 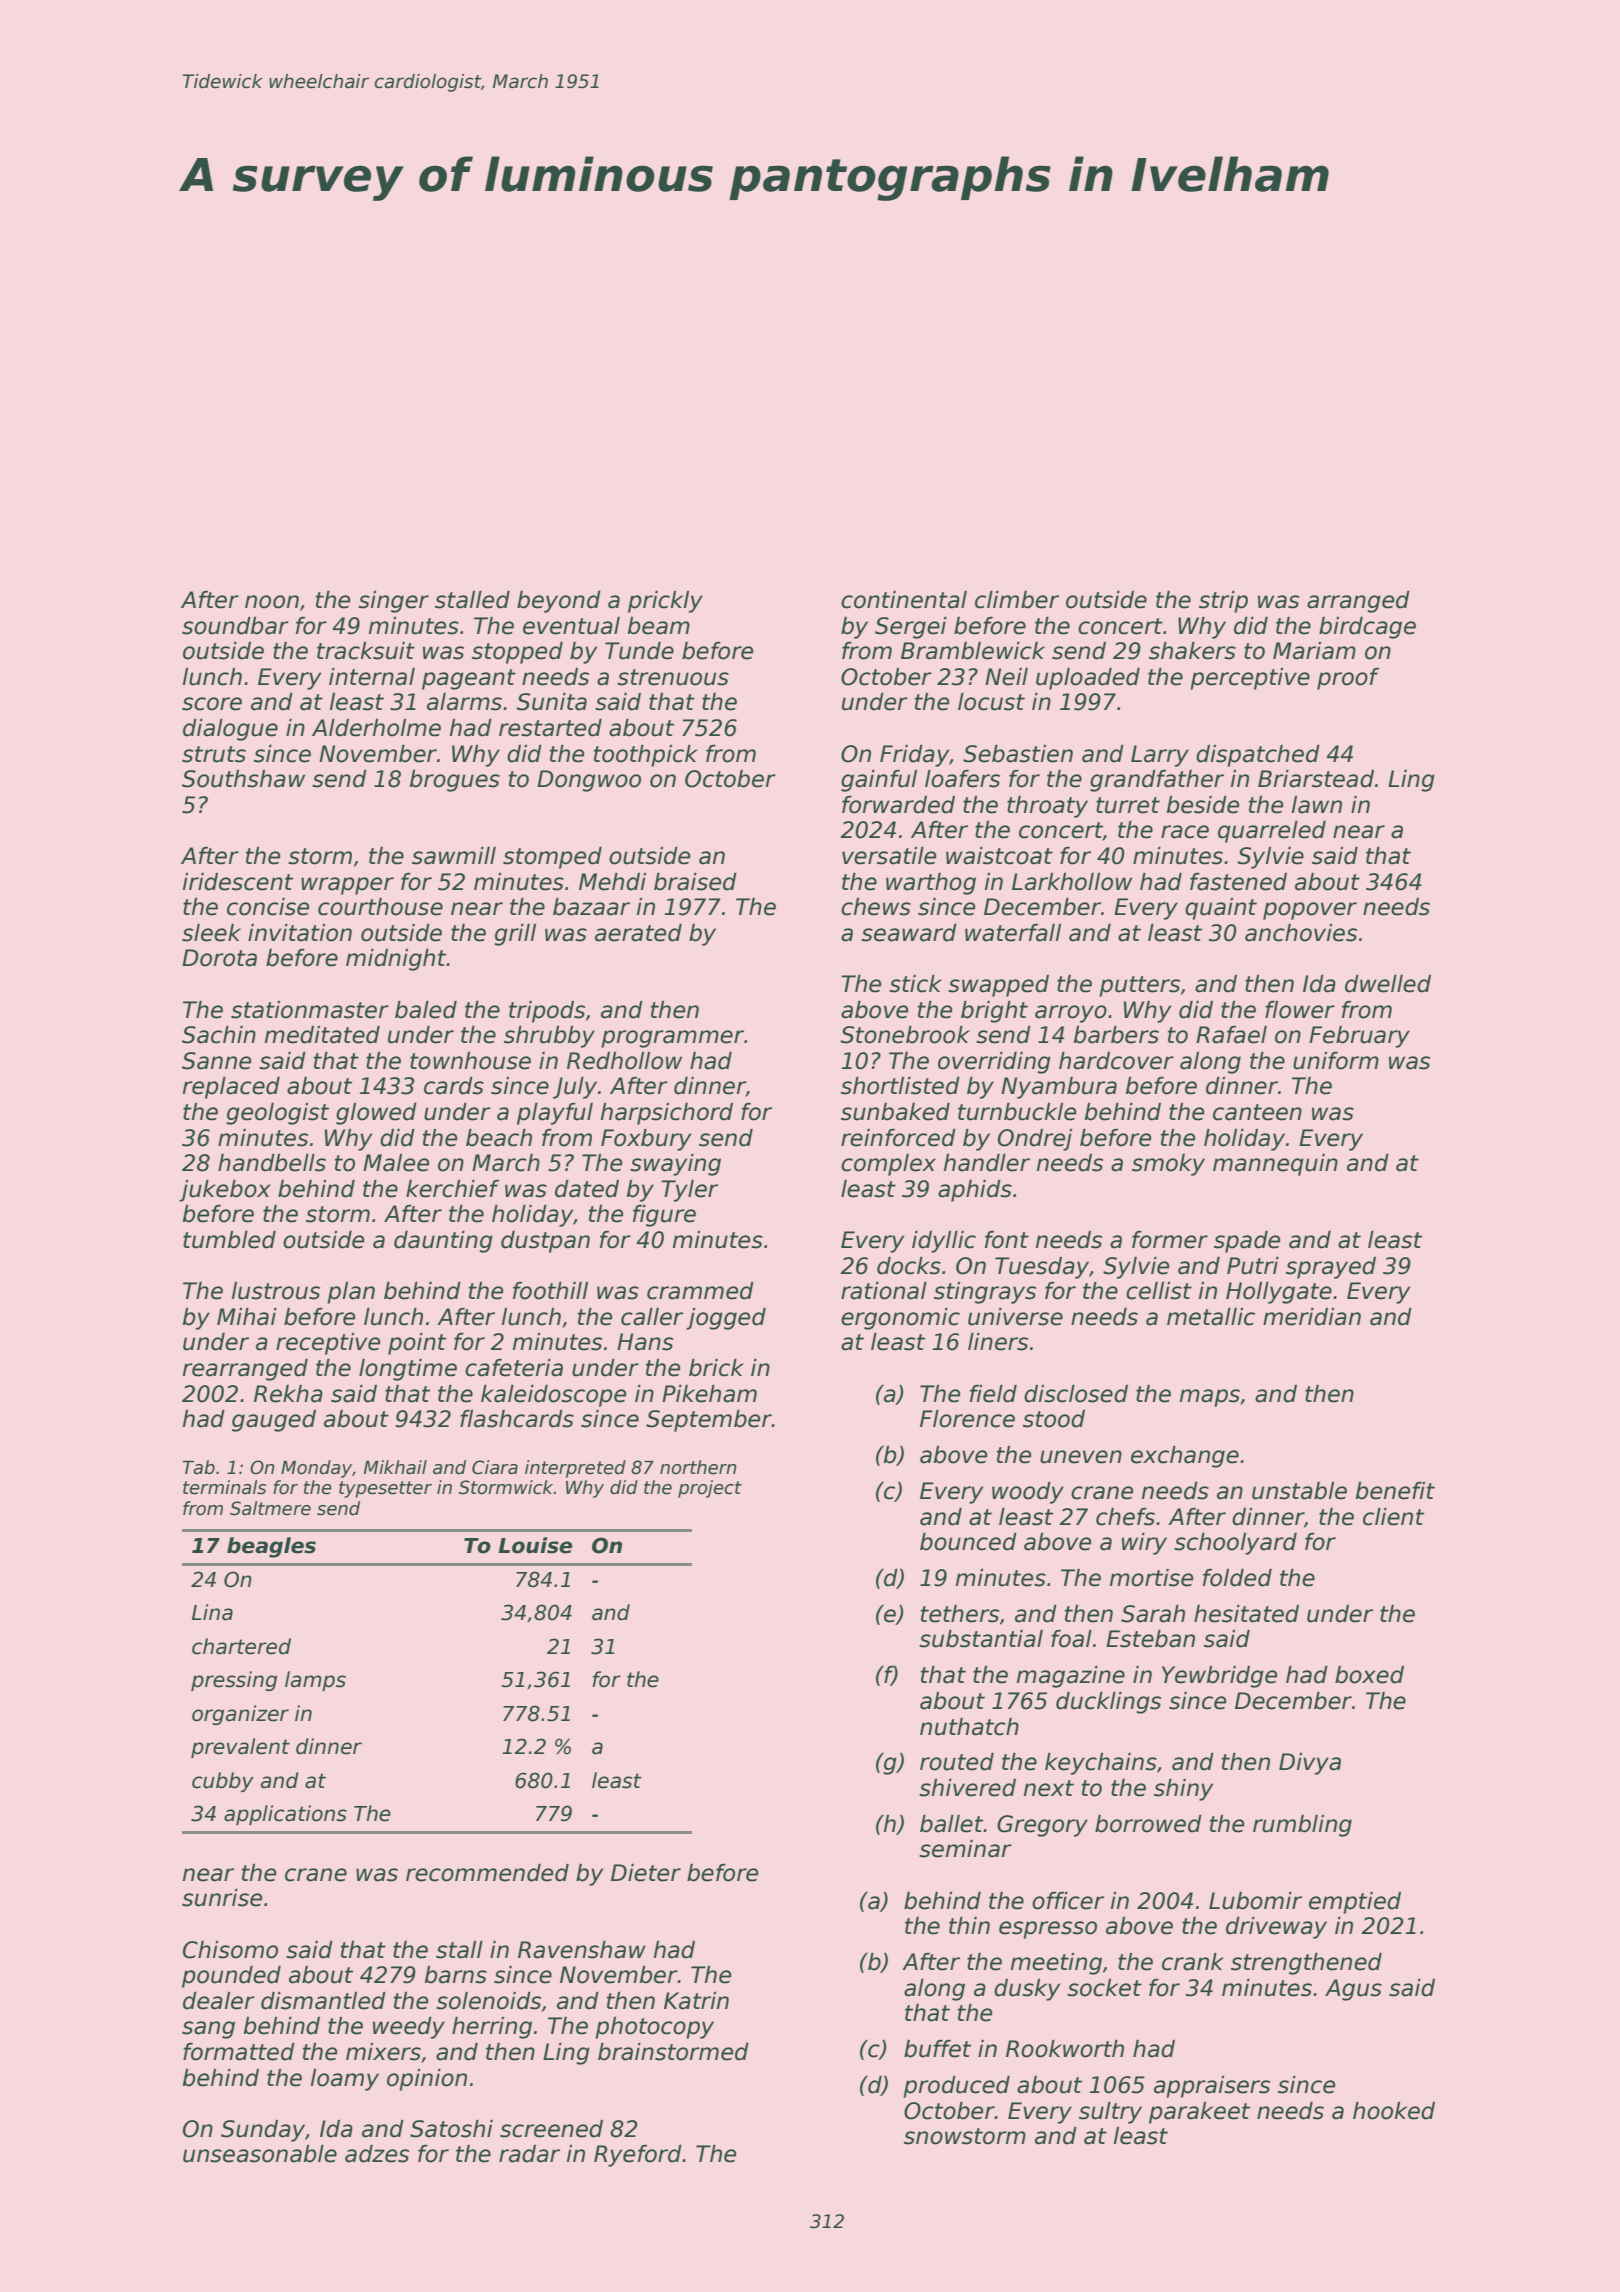 I want to click on meridian, so click(x=1312, y=1317).
